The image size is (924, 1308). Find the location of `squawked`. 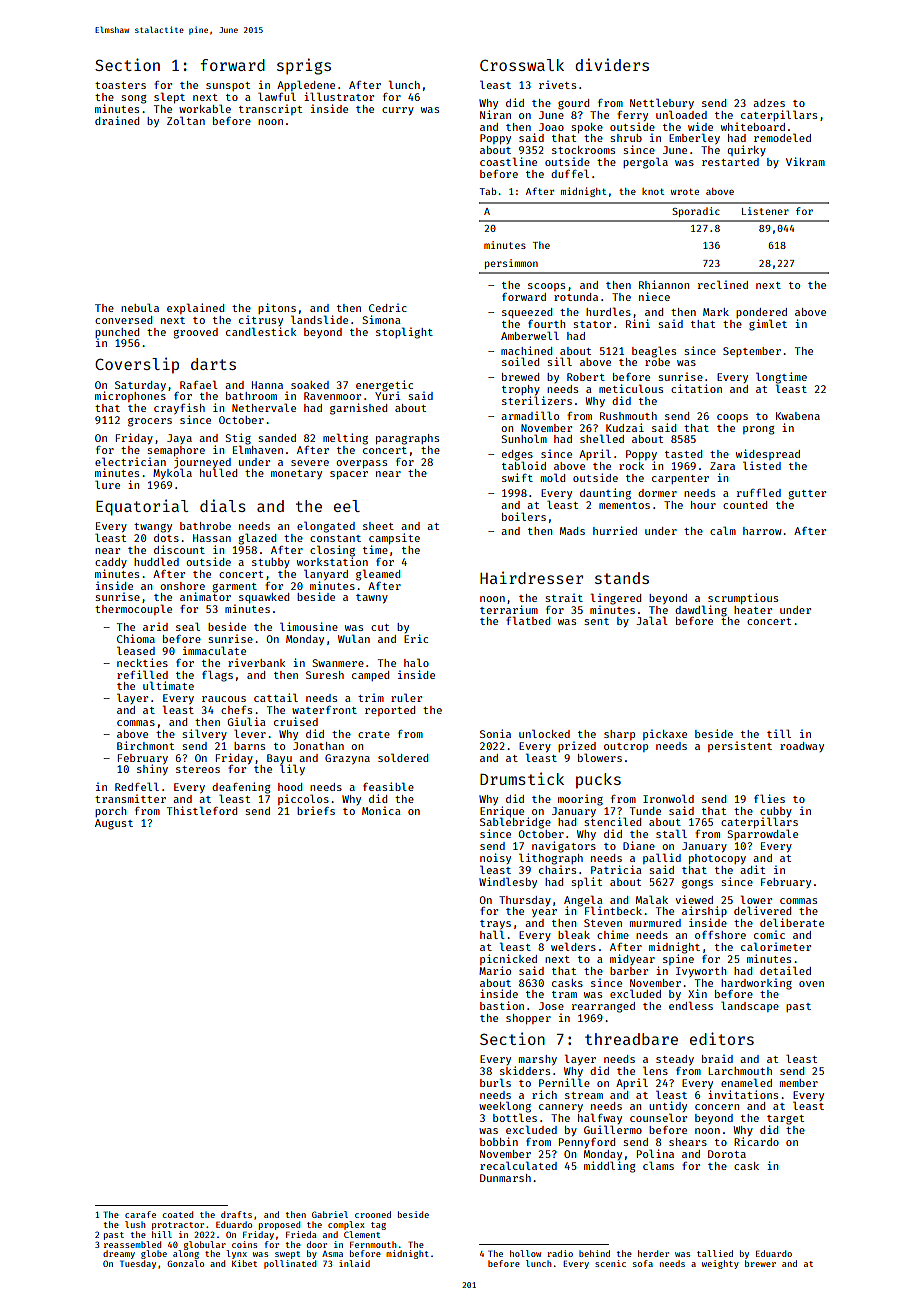

squawked is located at coordinates (264, 598).
